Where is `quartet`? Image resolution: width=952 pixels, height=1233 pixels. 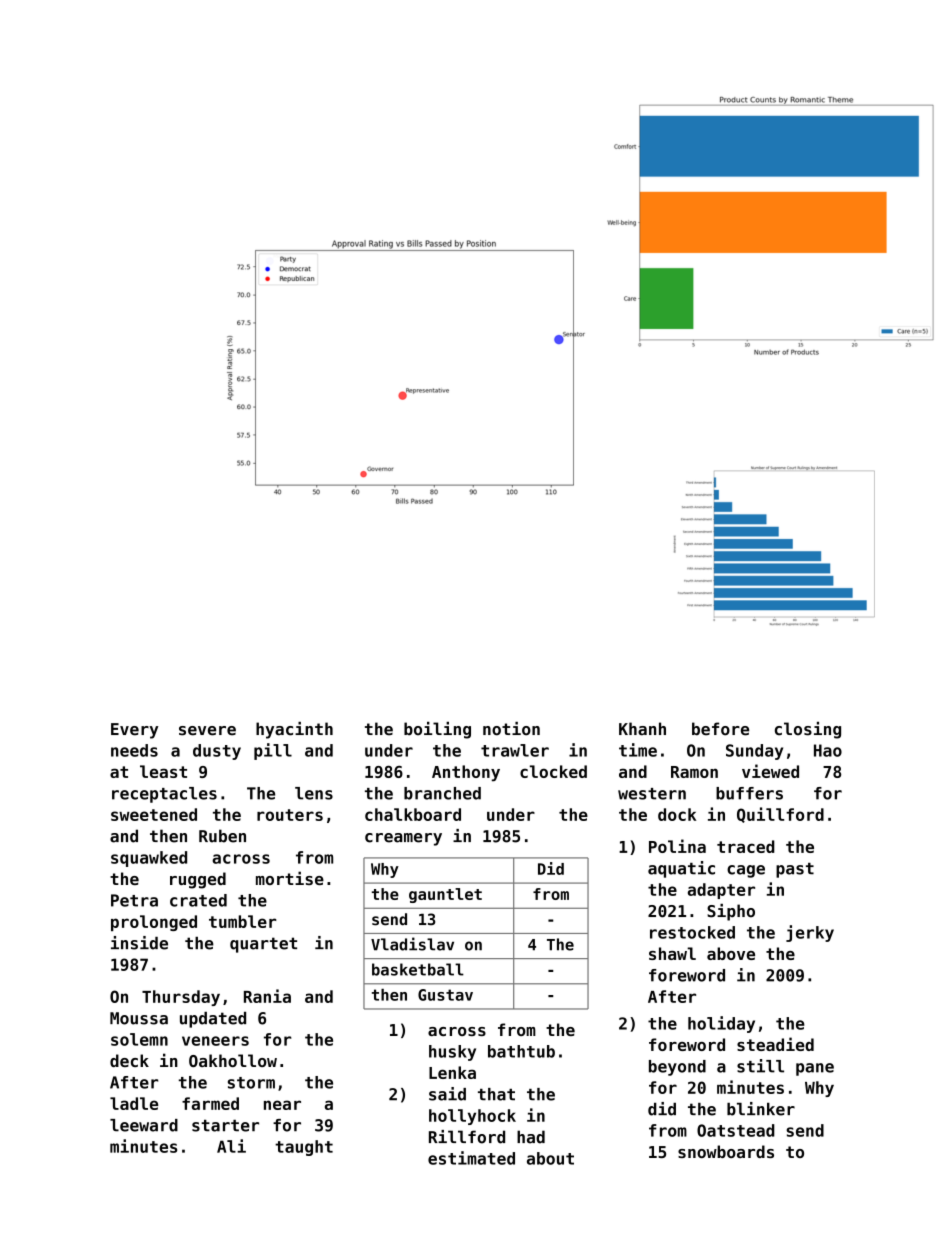 quartet is located at coordinates (263, 945).
